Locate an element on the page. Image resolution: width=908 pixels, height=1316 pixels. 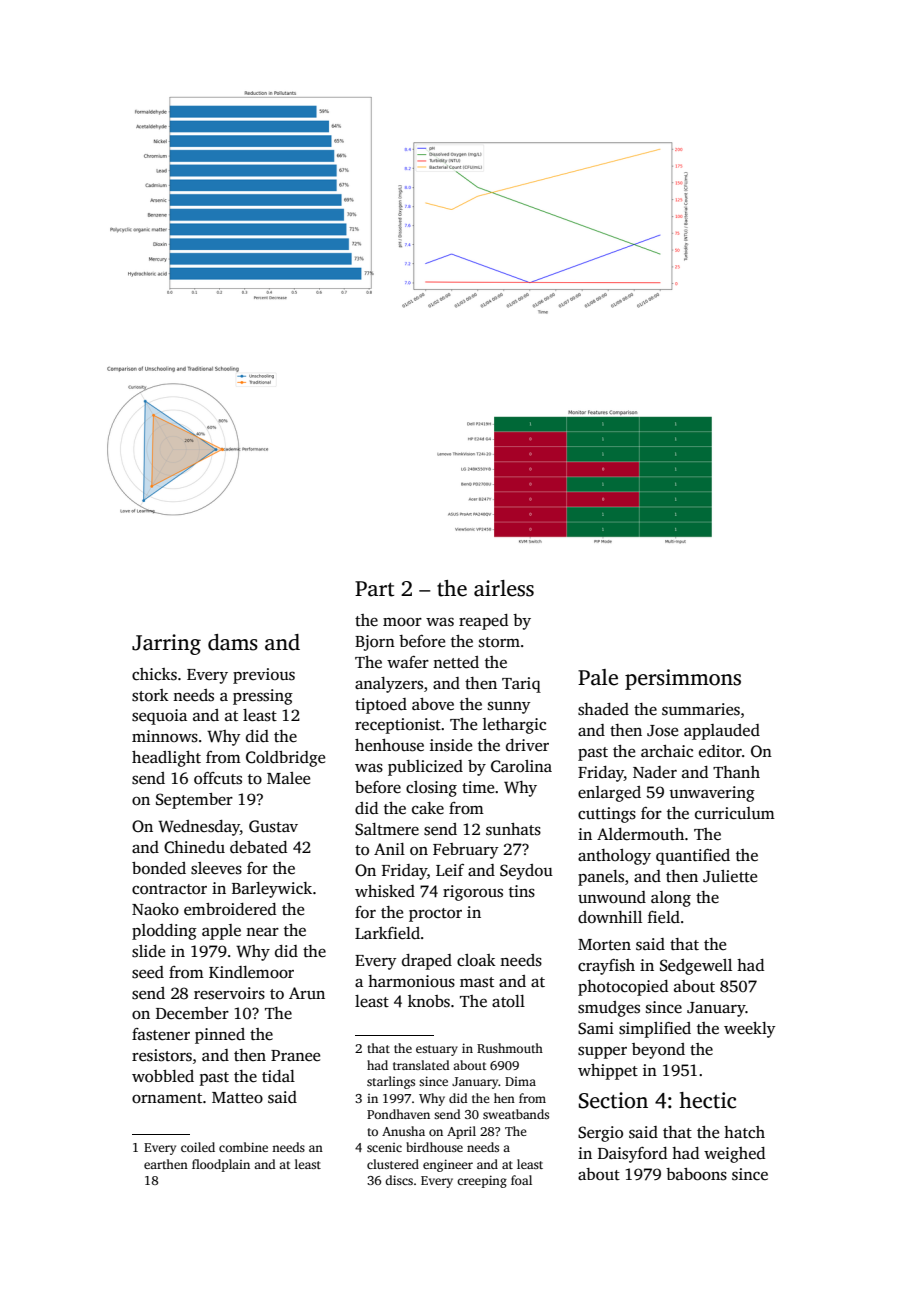
Coldbridge is located at coordinates (285, 759).
